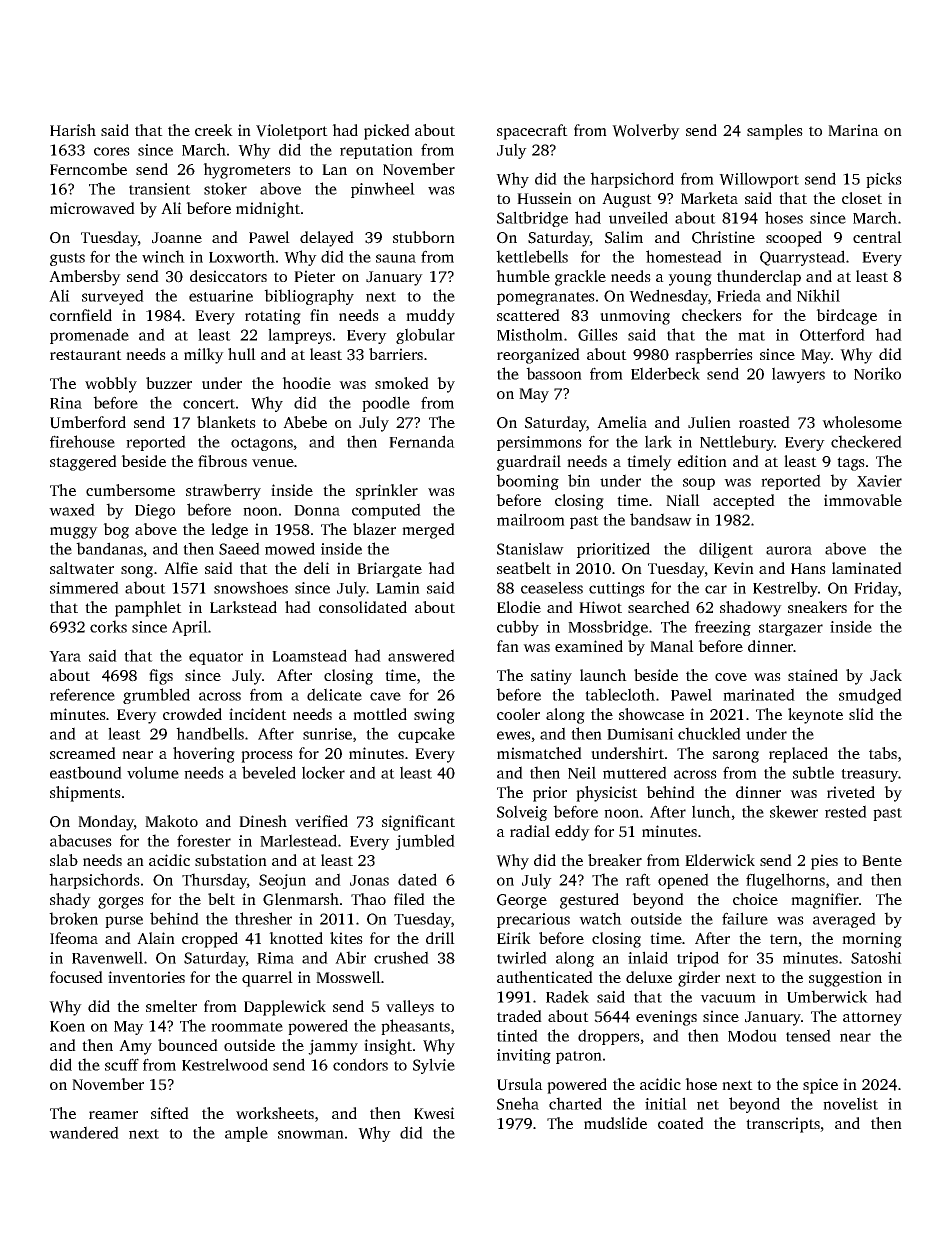 The width and height of the document is (952, 1233). I want to click on Kevin, so click(734, 568).
